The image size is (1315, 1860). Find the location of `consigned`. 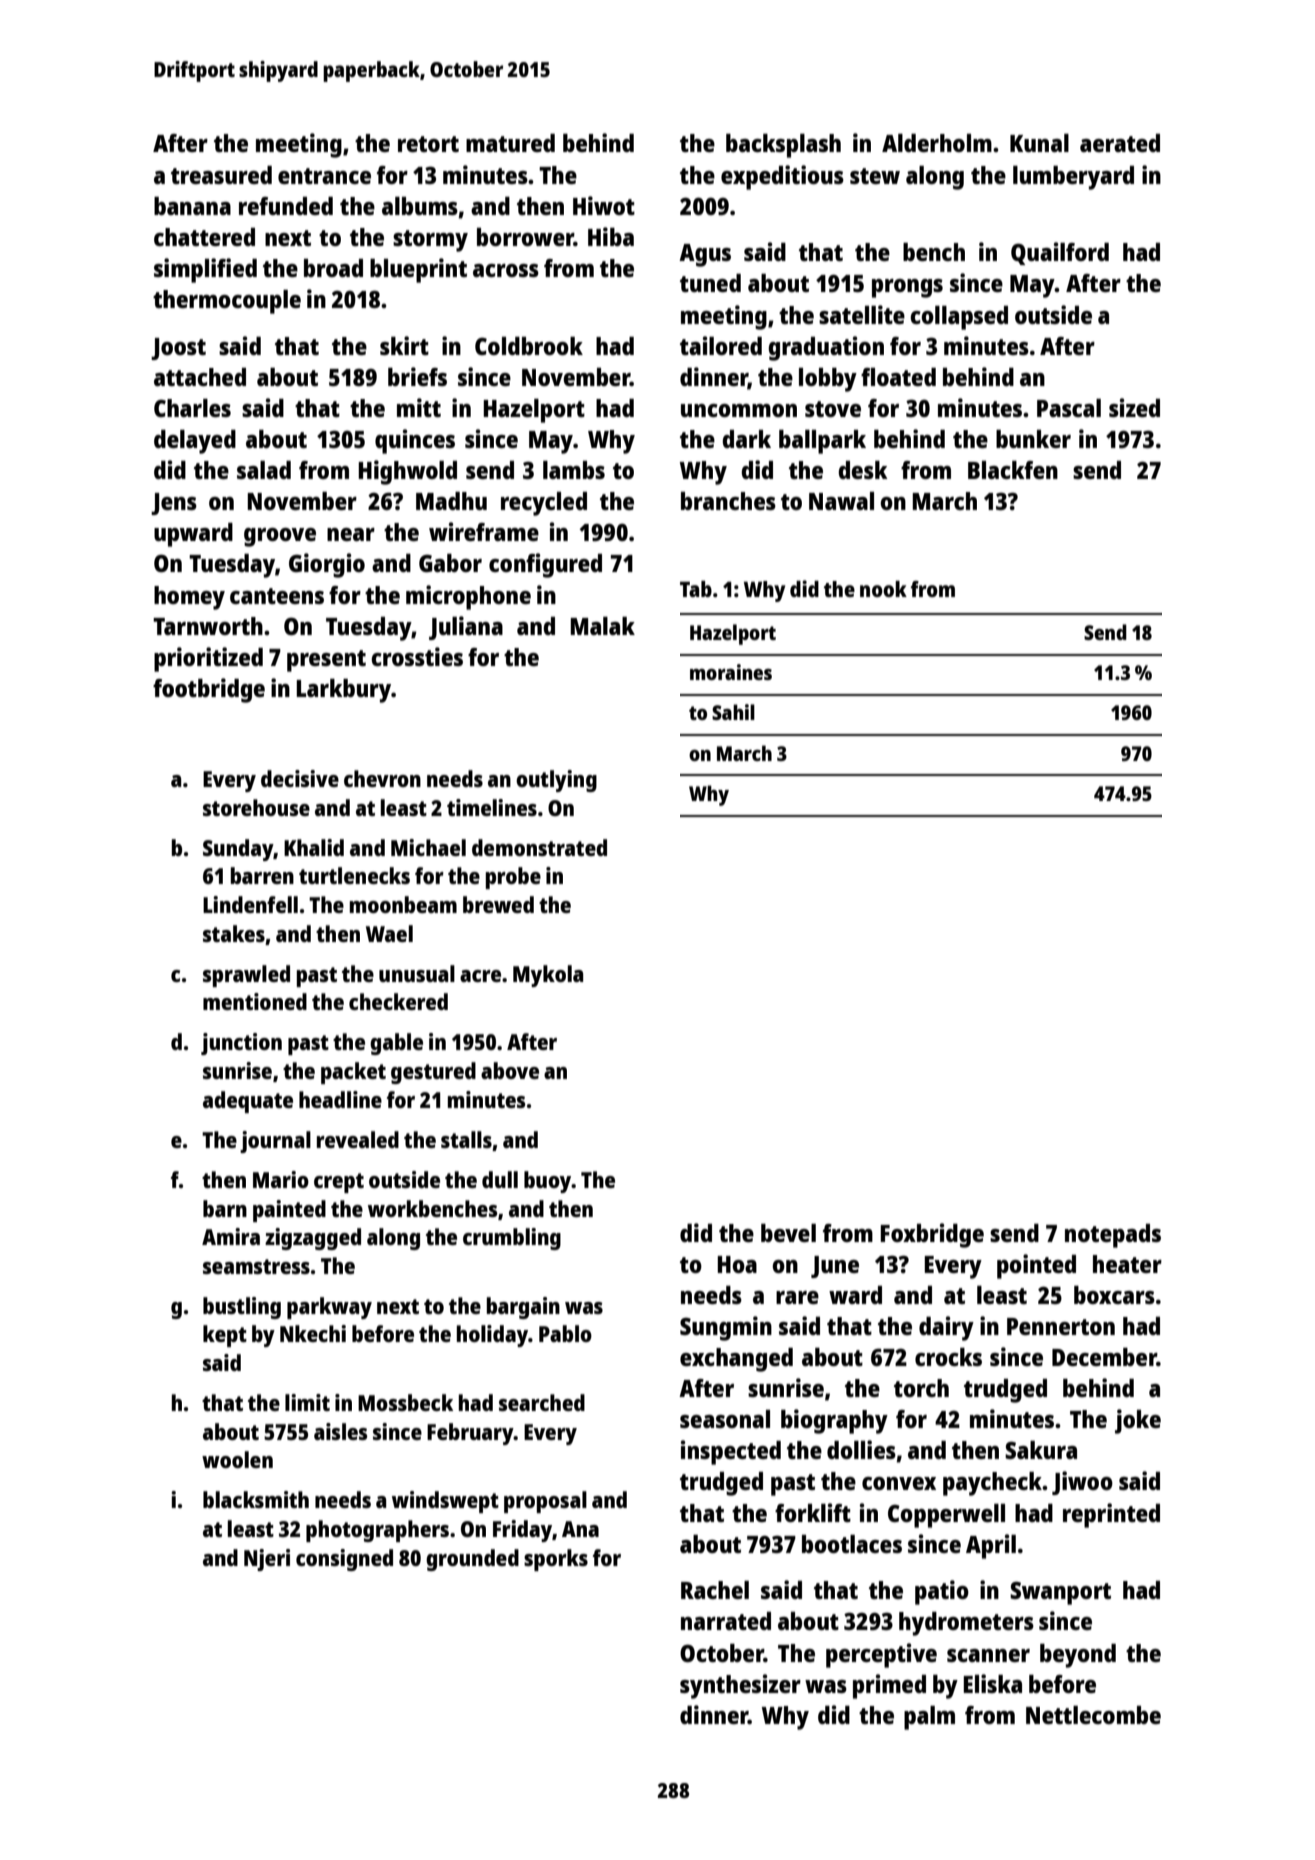

consigned is located at coordinates (344, 1560).
